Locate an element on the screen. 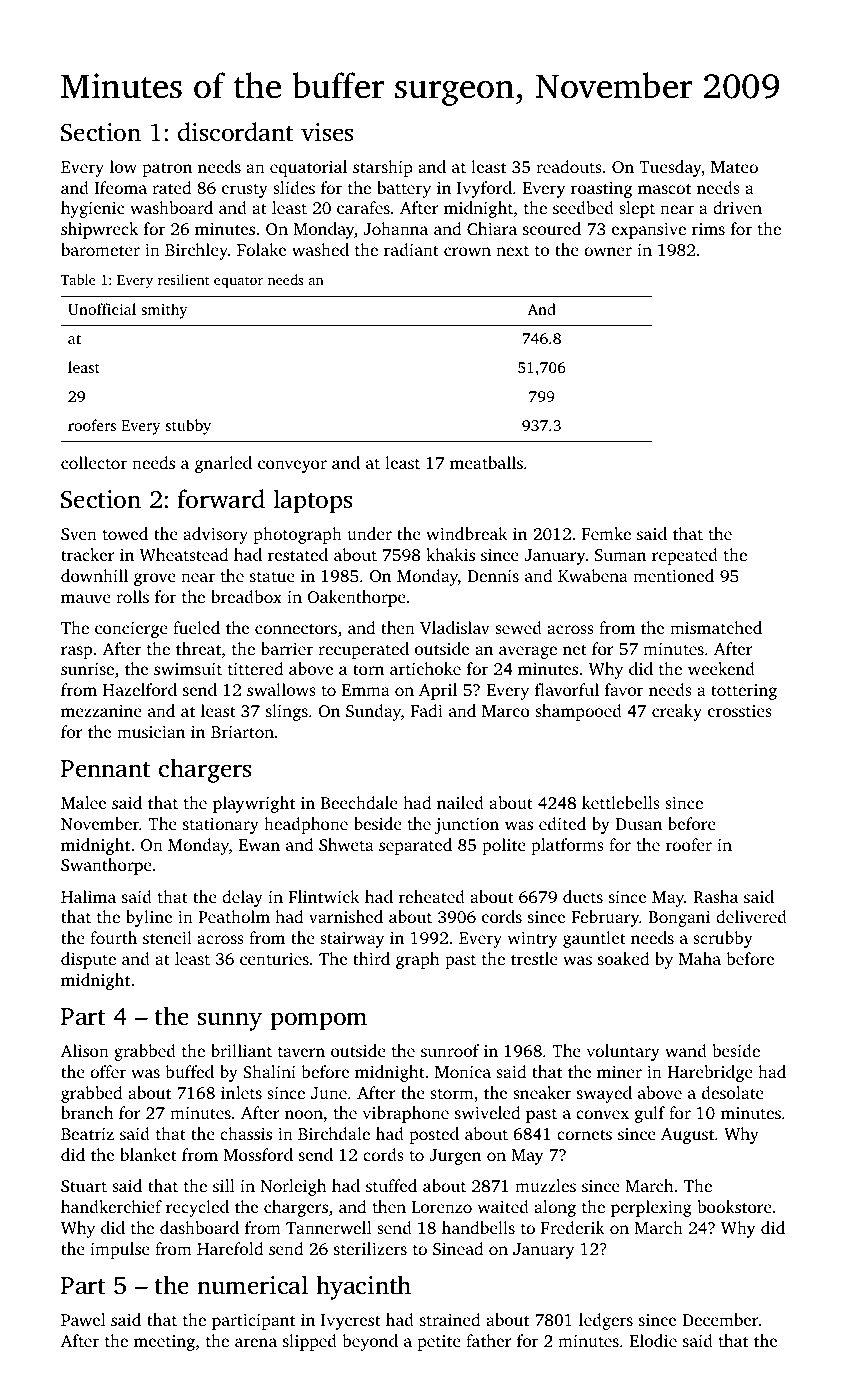  musician is located at coordinates (151, 732).
